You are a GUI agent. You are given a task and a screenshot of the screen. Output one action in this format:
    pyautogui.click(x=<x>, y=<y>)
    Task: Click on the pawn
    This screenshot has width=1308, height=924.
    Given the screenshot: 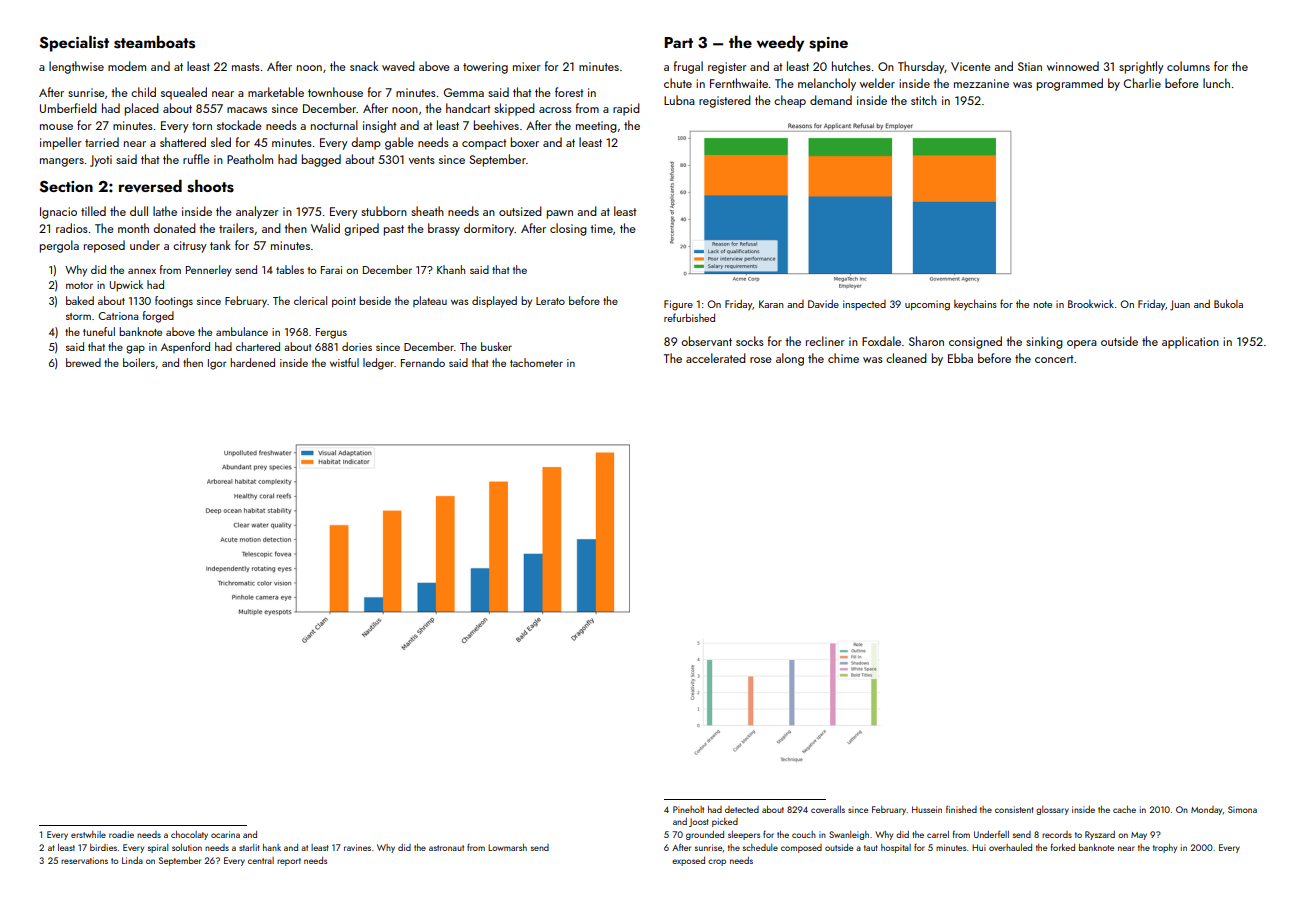 What is the action you would take?
    pyautogui.click(x=560, y=214)
